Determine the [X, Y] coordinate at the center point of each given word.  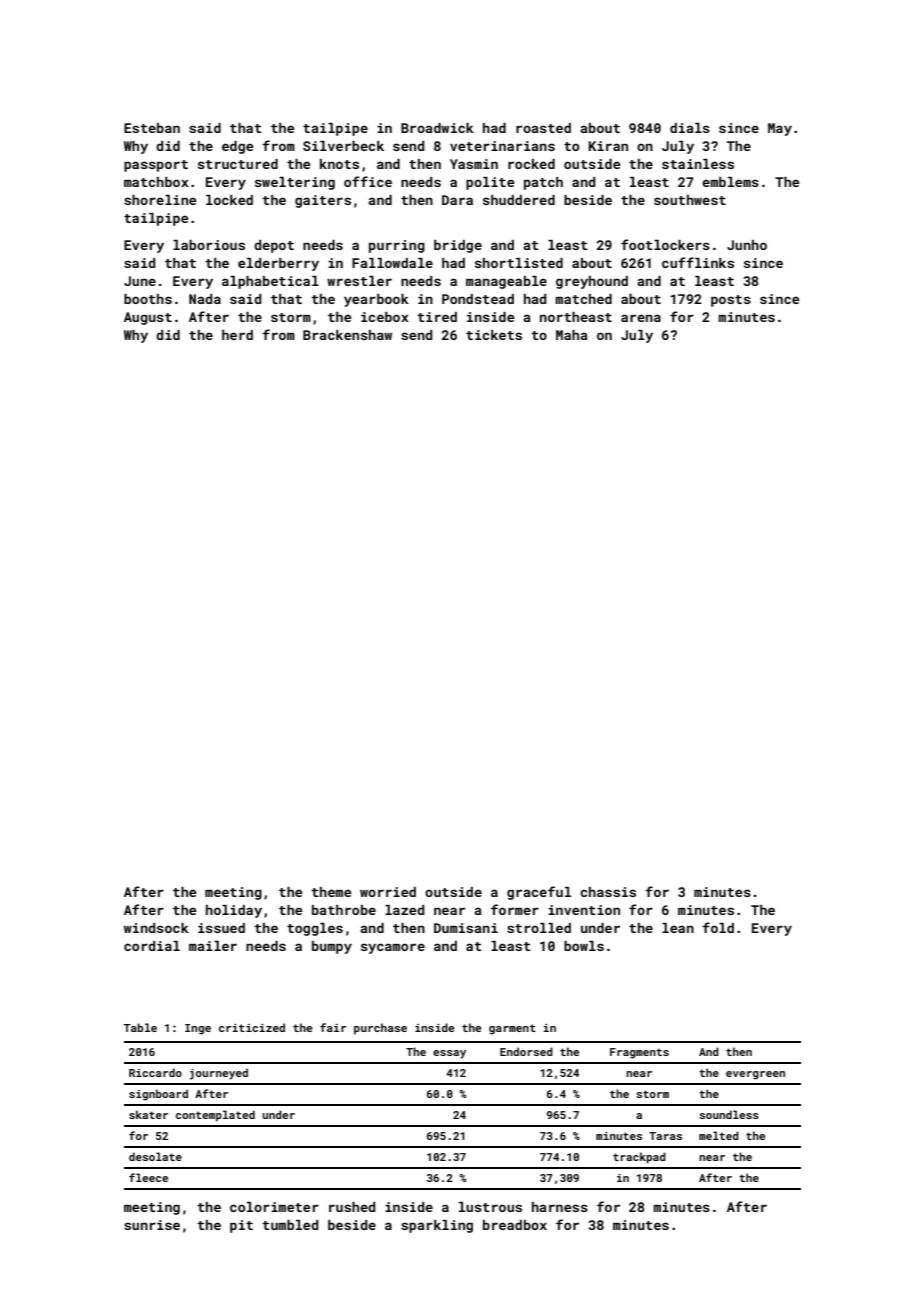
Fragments [639, 1053]
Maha [572, 335]
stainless [698, 164]
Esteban [152, 128]
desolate [155, 1156]
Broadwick [437, 128]
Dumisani [466, 928]
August [148, 318]
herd [237, 335]
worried [388, 892]
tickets [494, 335]
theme [331, 892]
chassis [608, 892]
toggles [315, 929]
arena [641, 318]
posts [731, 301]
